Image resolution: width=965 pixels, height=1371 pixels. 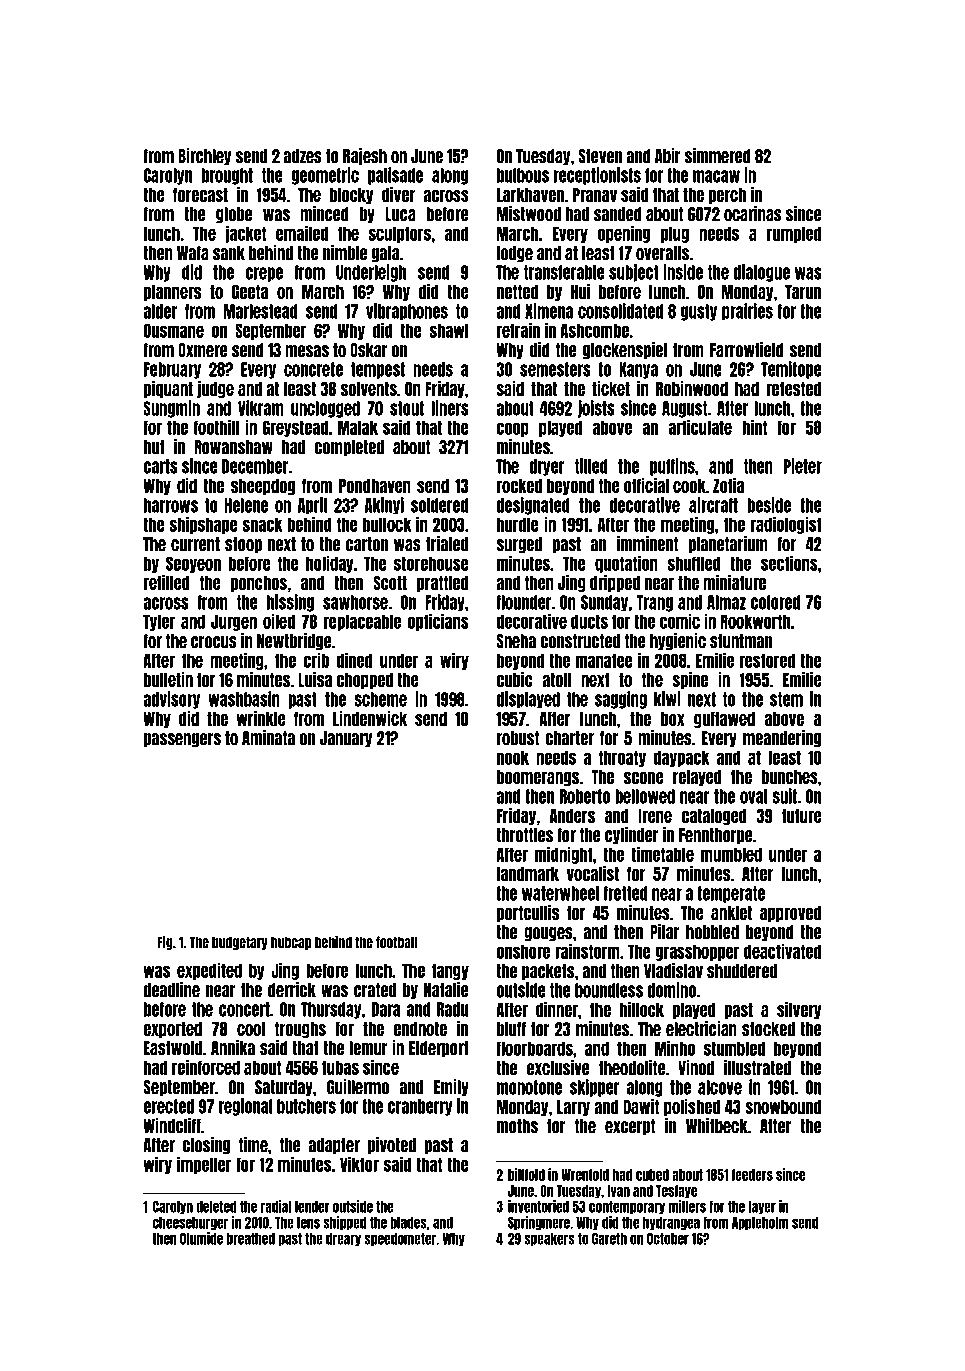 What do you see at coordinates (560, 893) in the screenshot?
I see `waterwheel` at bounding box center [560, 893].
